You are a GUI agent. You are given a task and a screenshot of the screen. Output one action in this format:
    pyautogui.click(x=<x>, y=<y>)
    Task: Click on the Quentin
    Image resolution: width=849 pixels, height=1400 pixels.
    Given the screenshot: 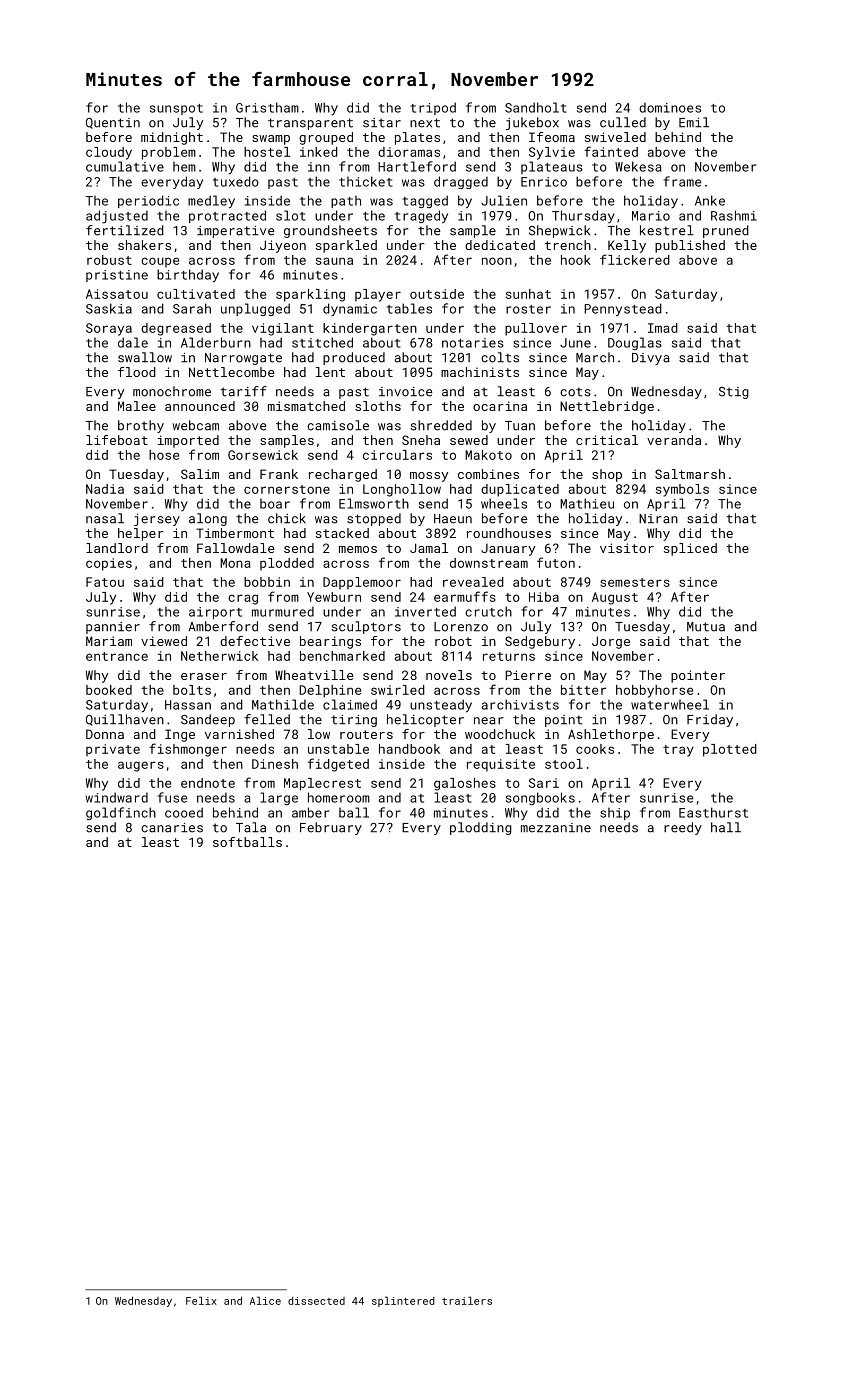 What is the action you would take?
    pyautogui.click(x=113, y=123)
